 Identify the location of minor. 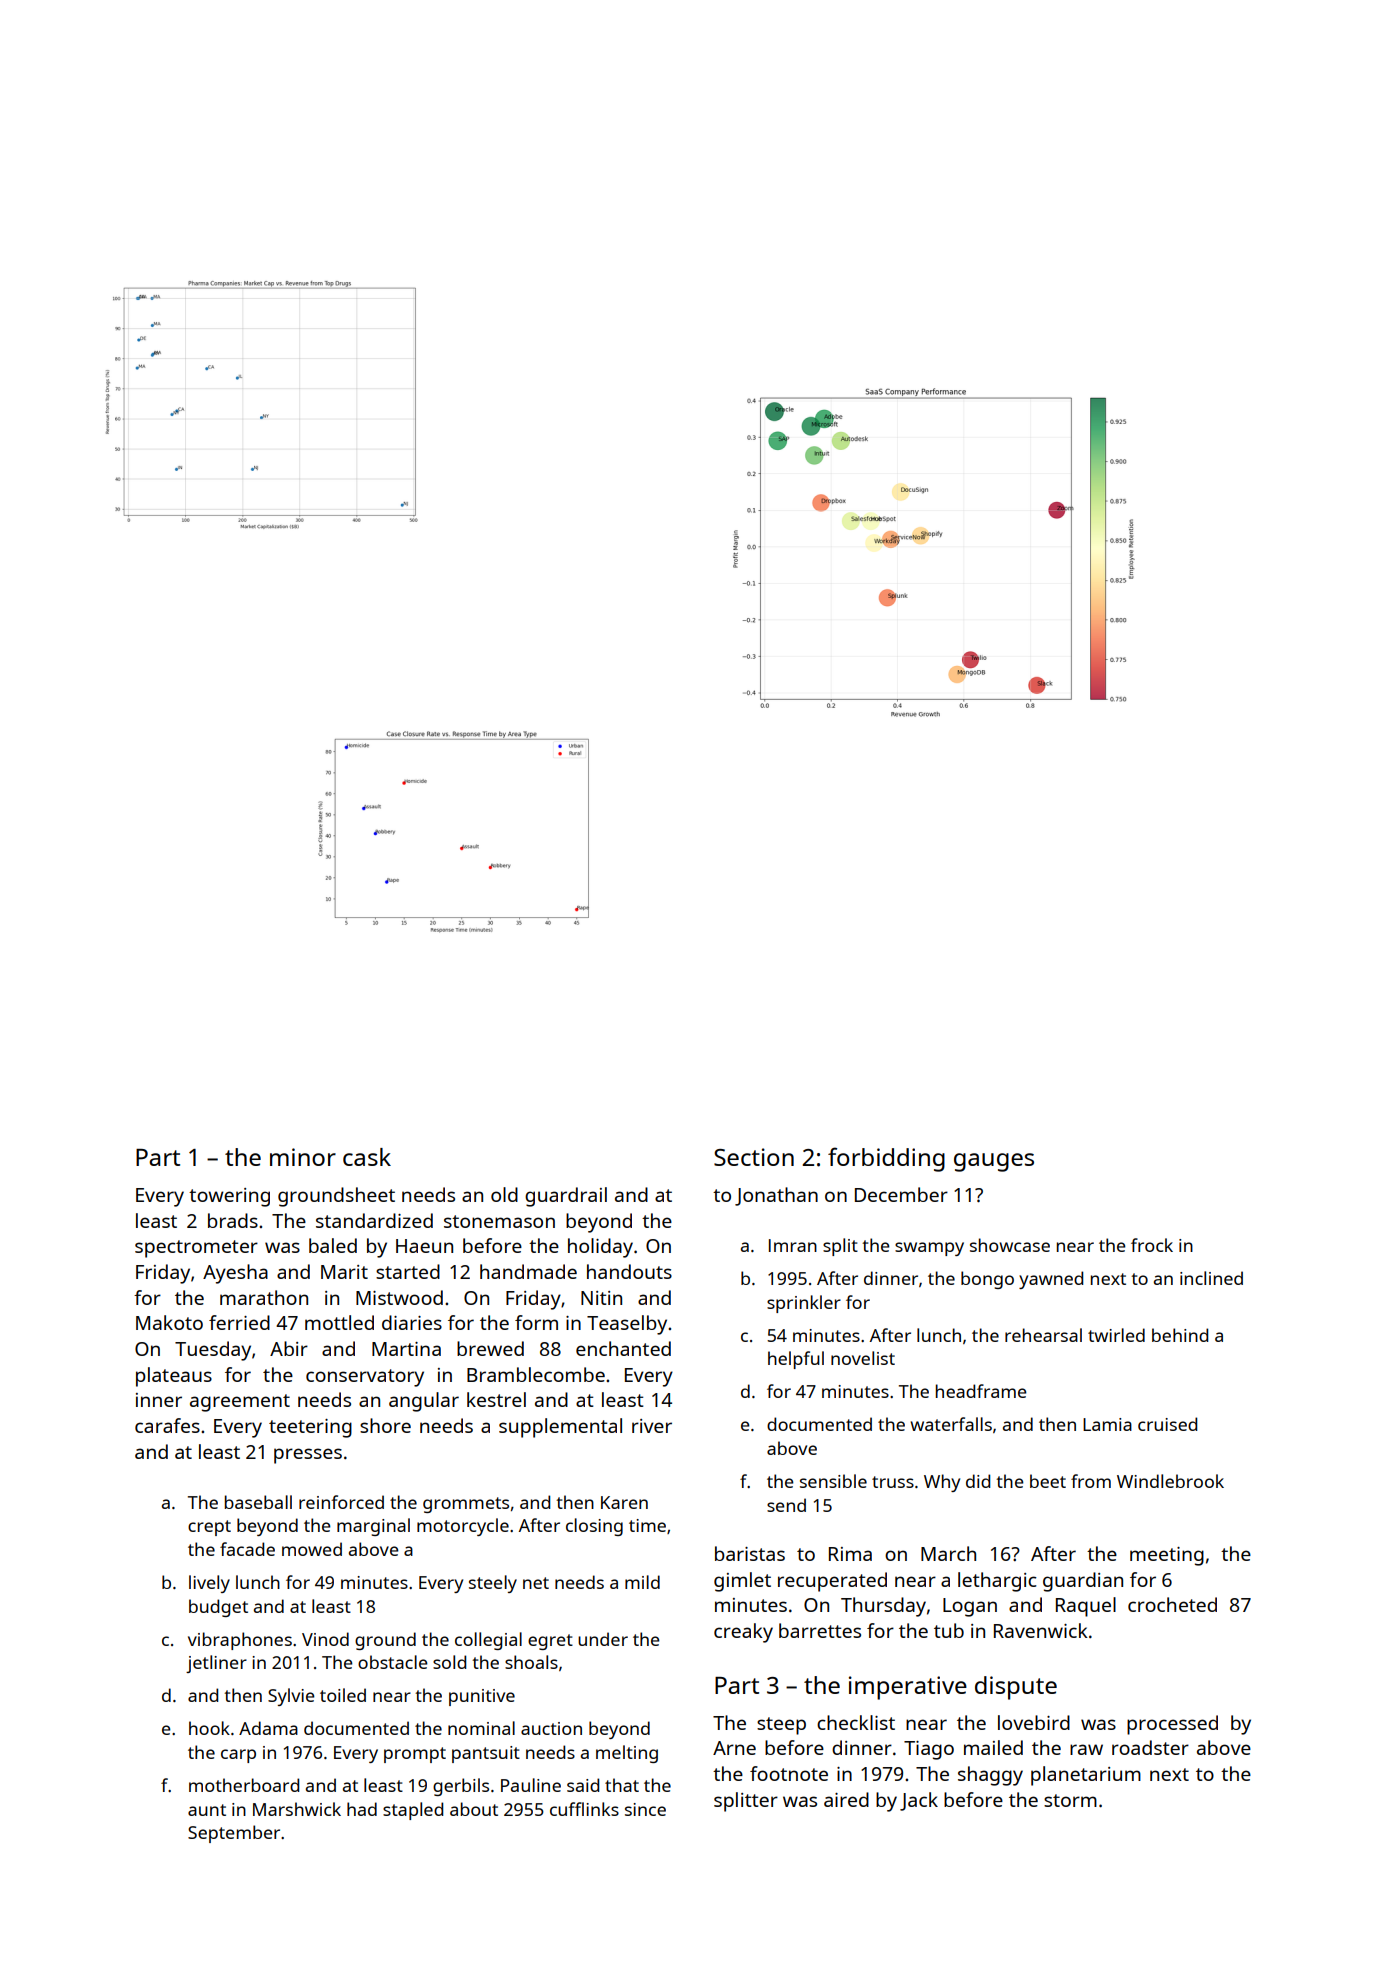
(303, 1157).
